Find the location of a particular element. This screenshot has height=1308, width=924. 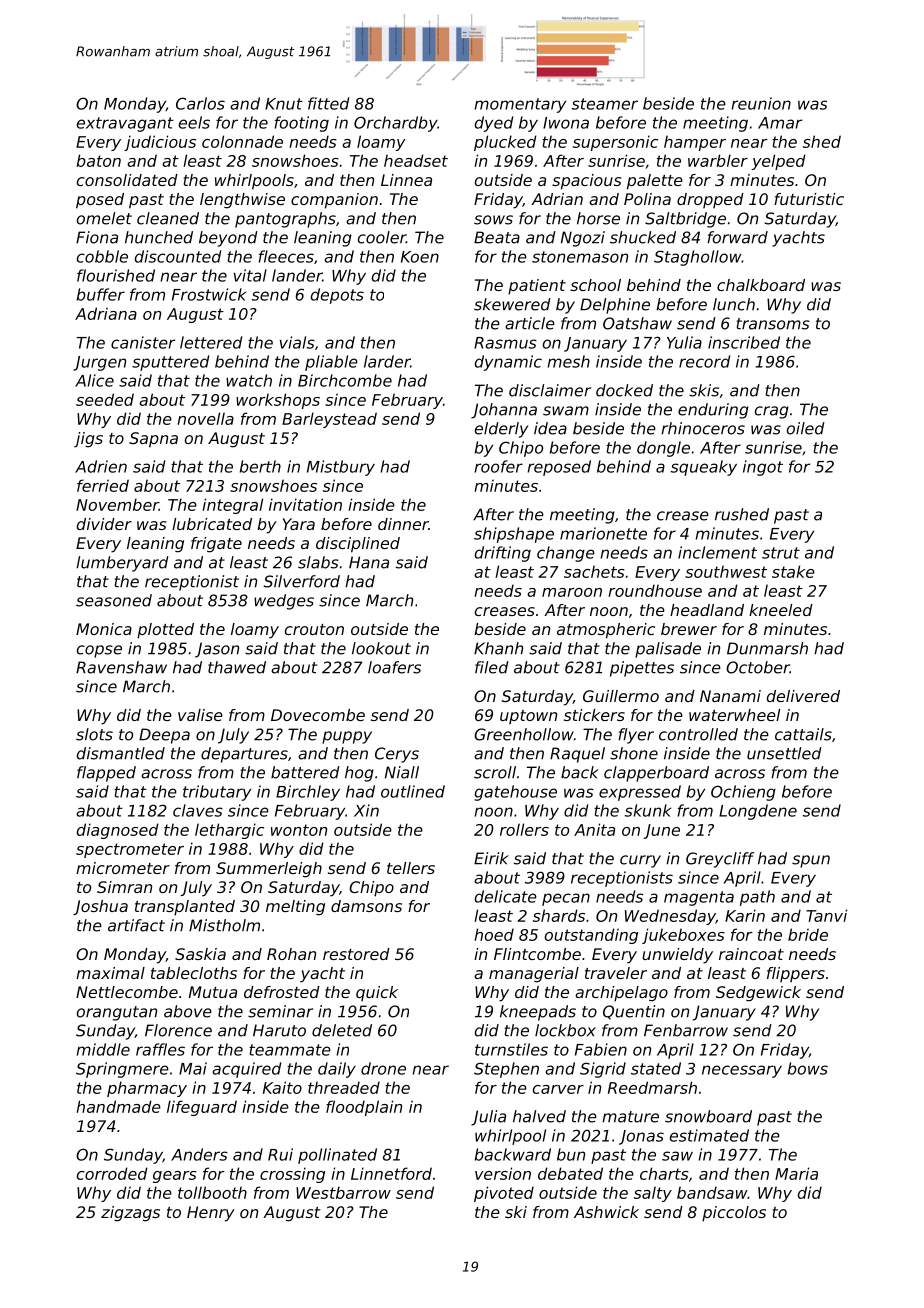

diagnosed is located at coordinates (118, 831).
